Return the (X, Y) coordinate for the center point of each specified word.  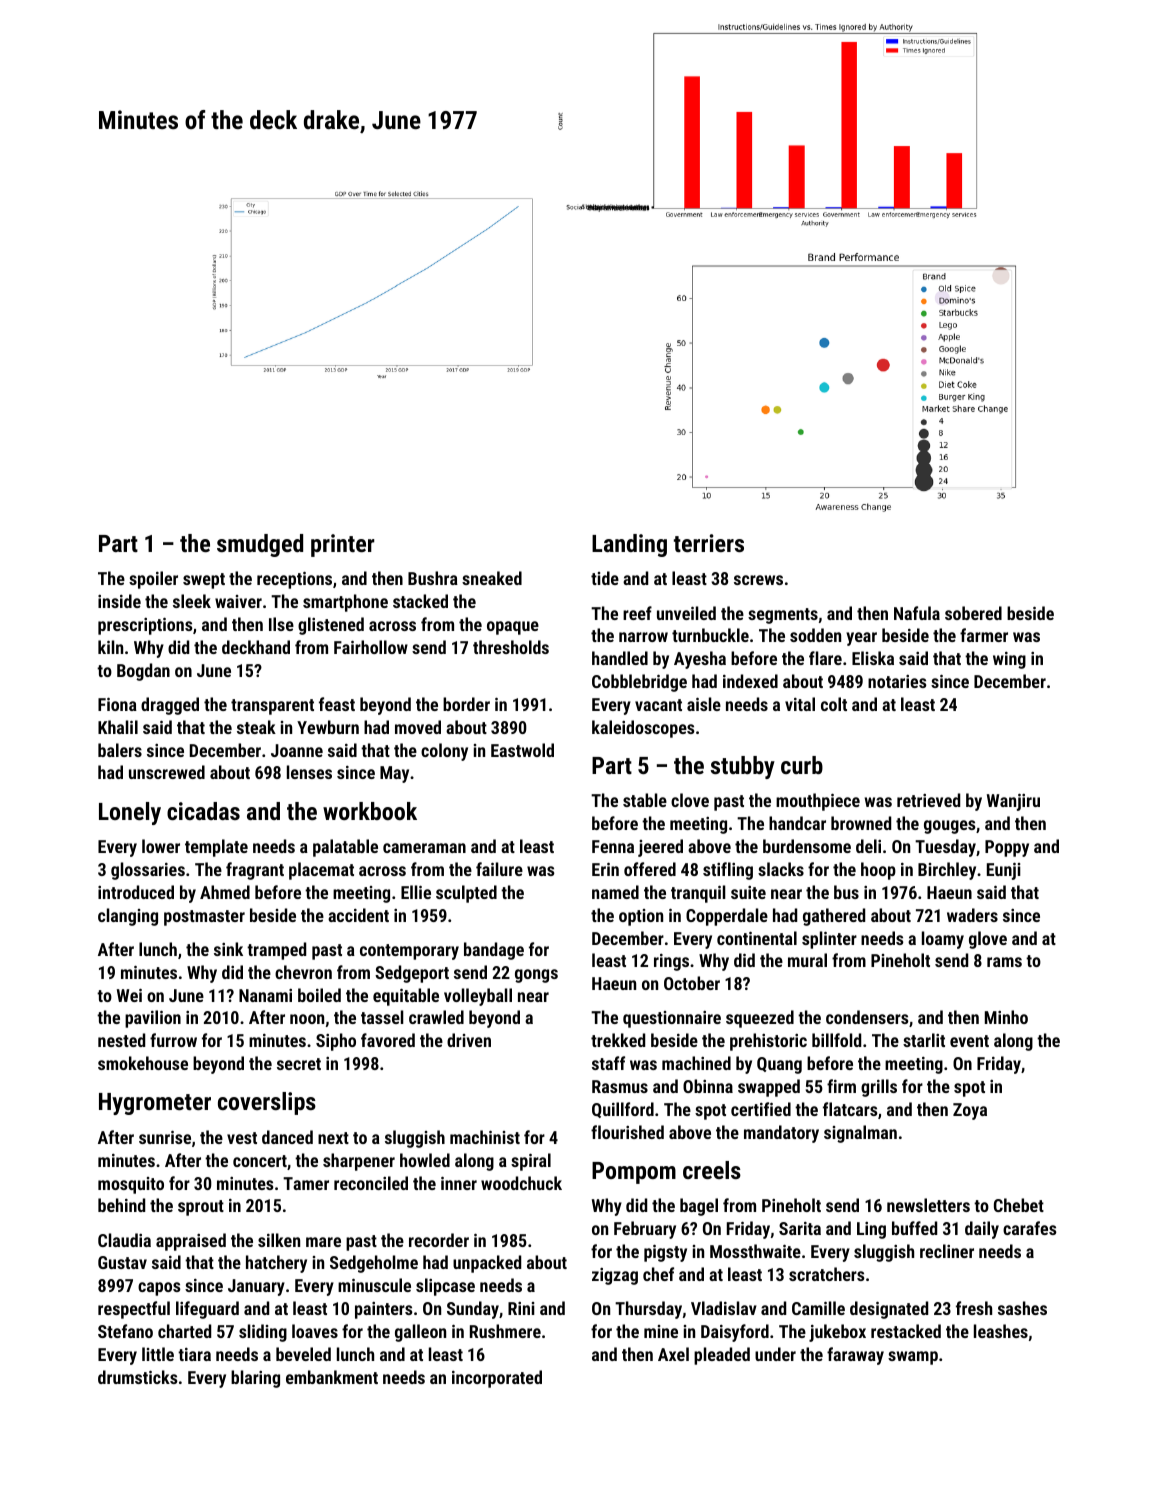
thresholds (511, 647)
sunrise (165, 1137)
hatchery (276, 1264)
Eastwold (522, 750)
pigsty (665, 1253)
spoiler (153, 580)
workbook (370, 811)
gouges (950, 827)
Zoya (970, 1111)
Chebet (1019, 1205)
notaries (897, 681)
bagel (699, 1207)
